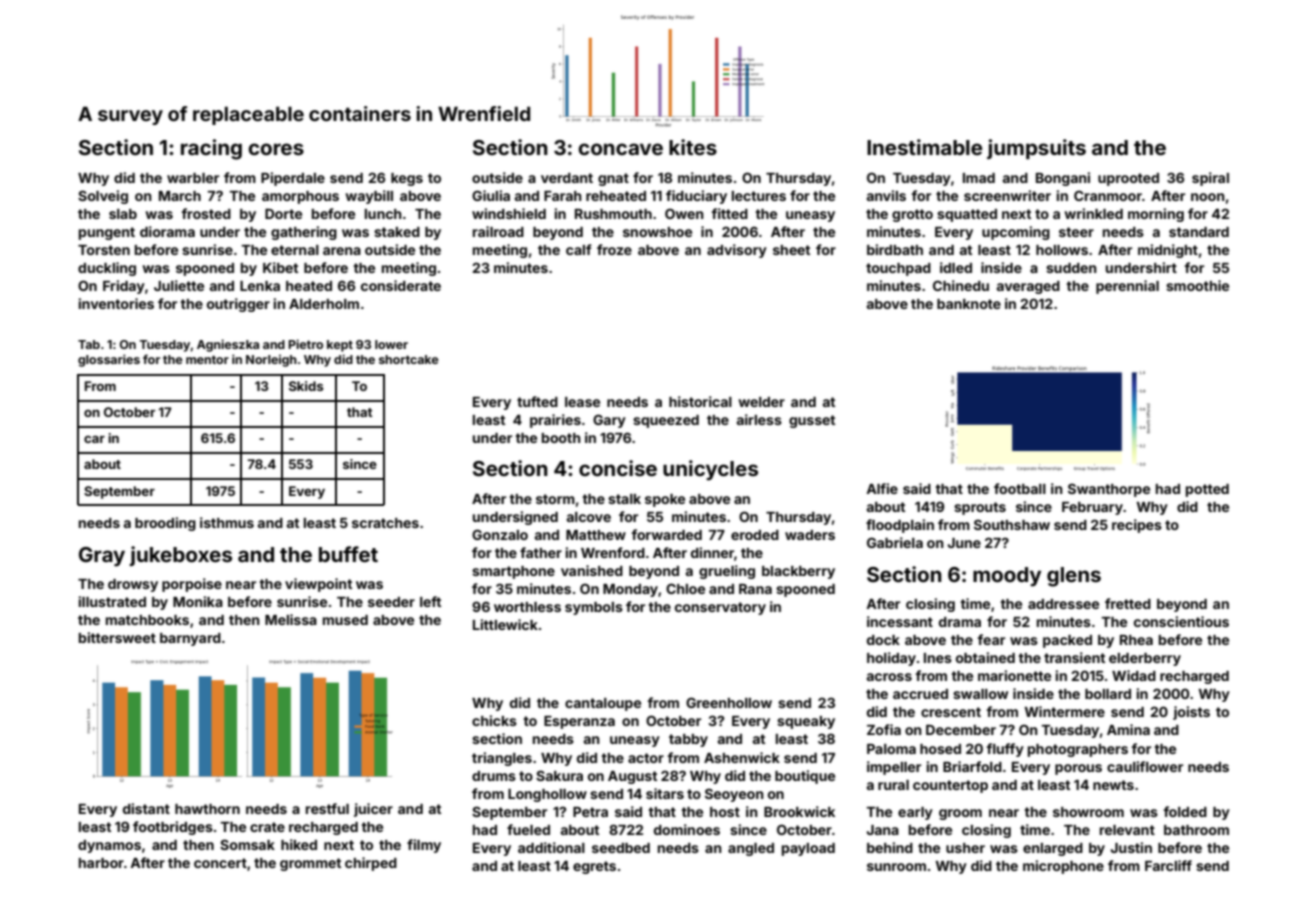 This screenshot has width=1308, height=924. What do you see at coordinates (755, 535) in the screenshot?
I see `eroded` at bounding box center [755, 535].
